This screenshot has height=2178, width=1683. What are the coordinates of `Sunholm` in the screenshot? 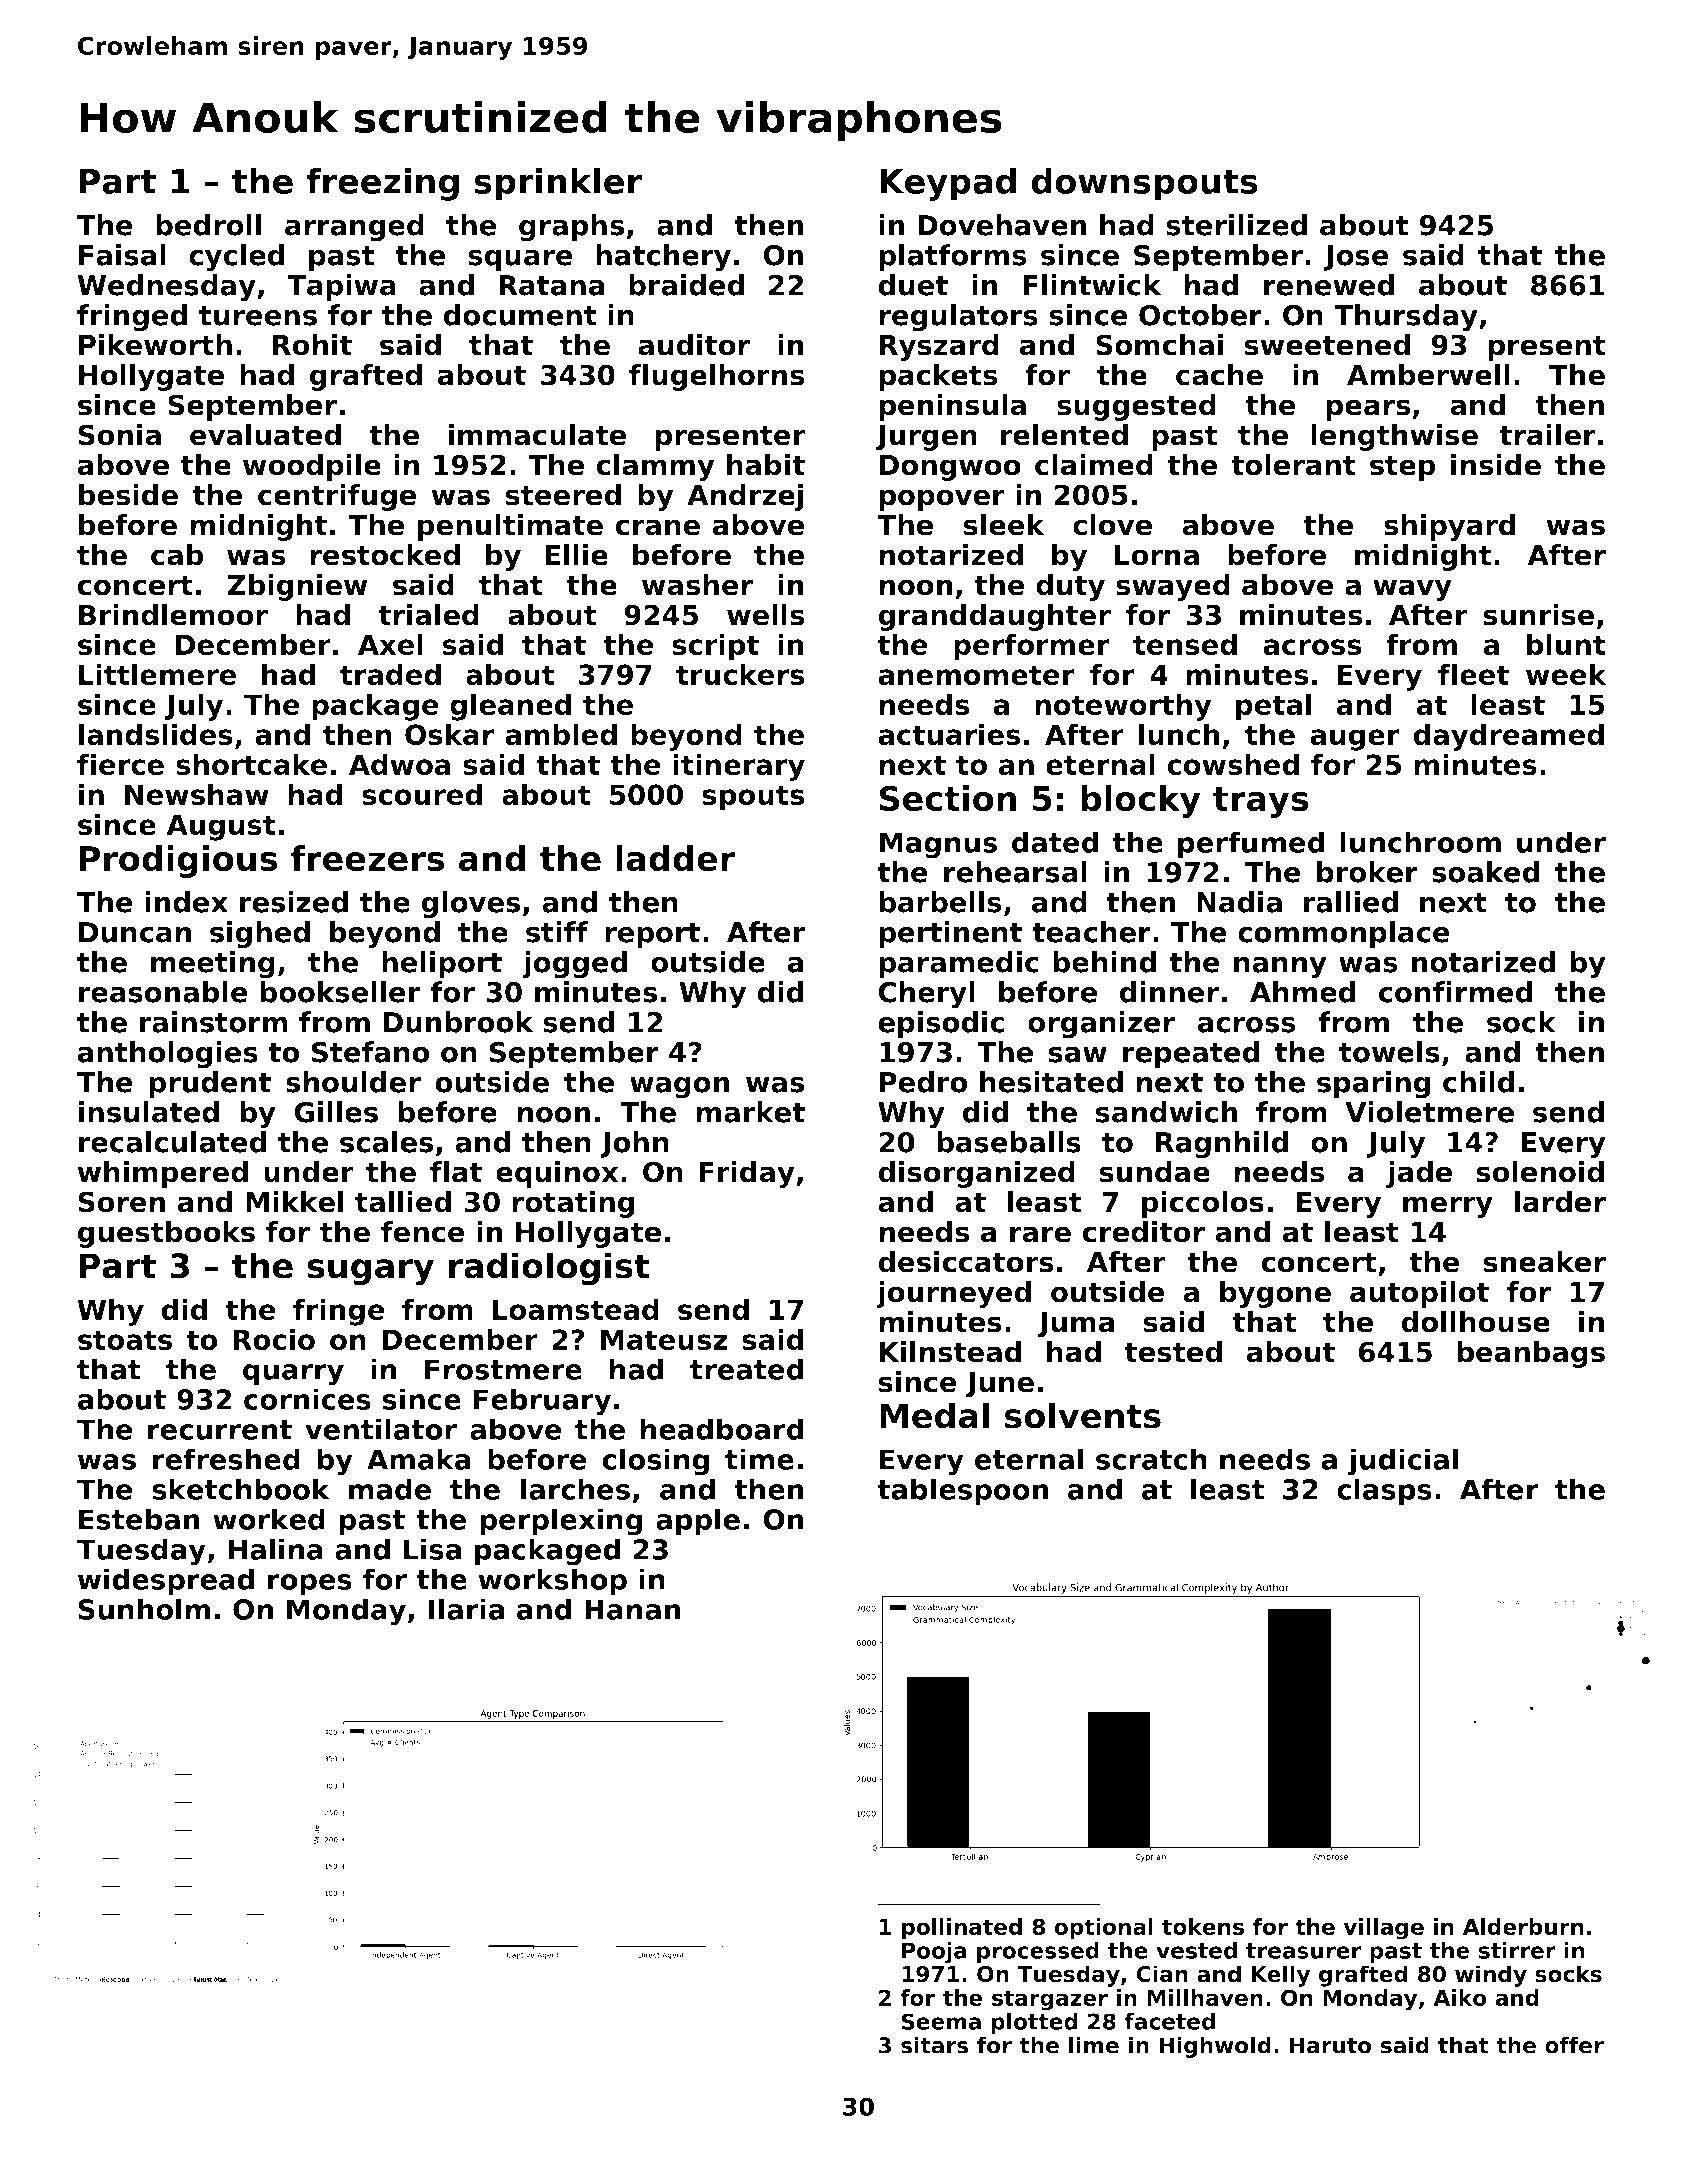 It's located at (144, 1609).
